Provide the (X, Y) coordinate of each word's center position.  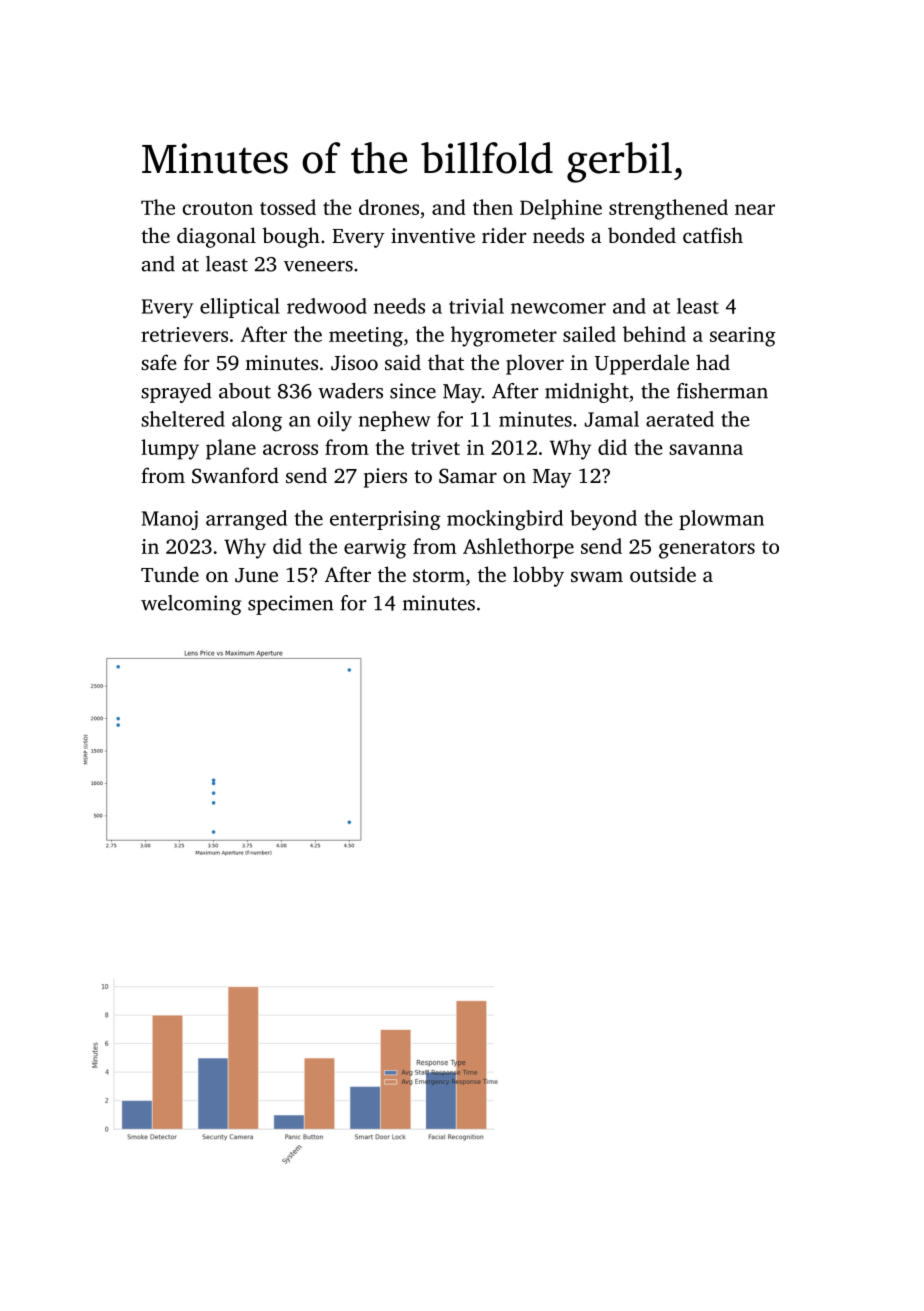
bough (291, 237)
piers (385, 478)
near (755, 209)
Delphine (561, 209)
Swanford (235, 475)
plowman (721, 520)
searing (743, 337)
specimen (291, 605)
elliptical (240, 308)
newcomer (558, 308)
